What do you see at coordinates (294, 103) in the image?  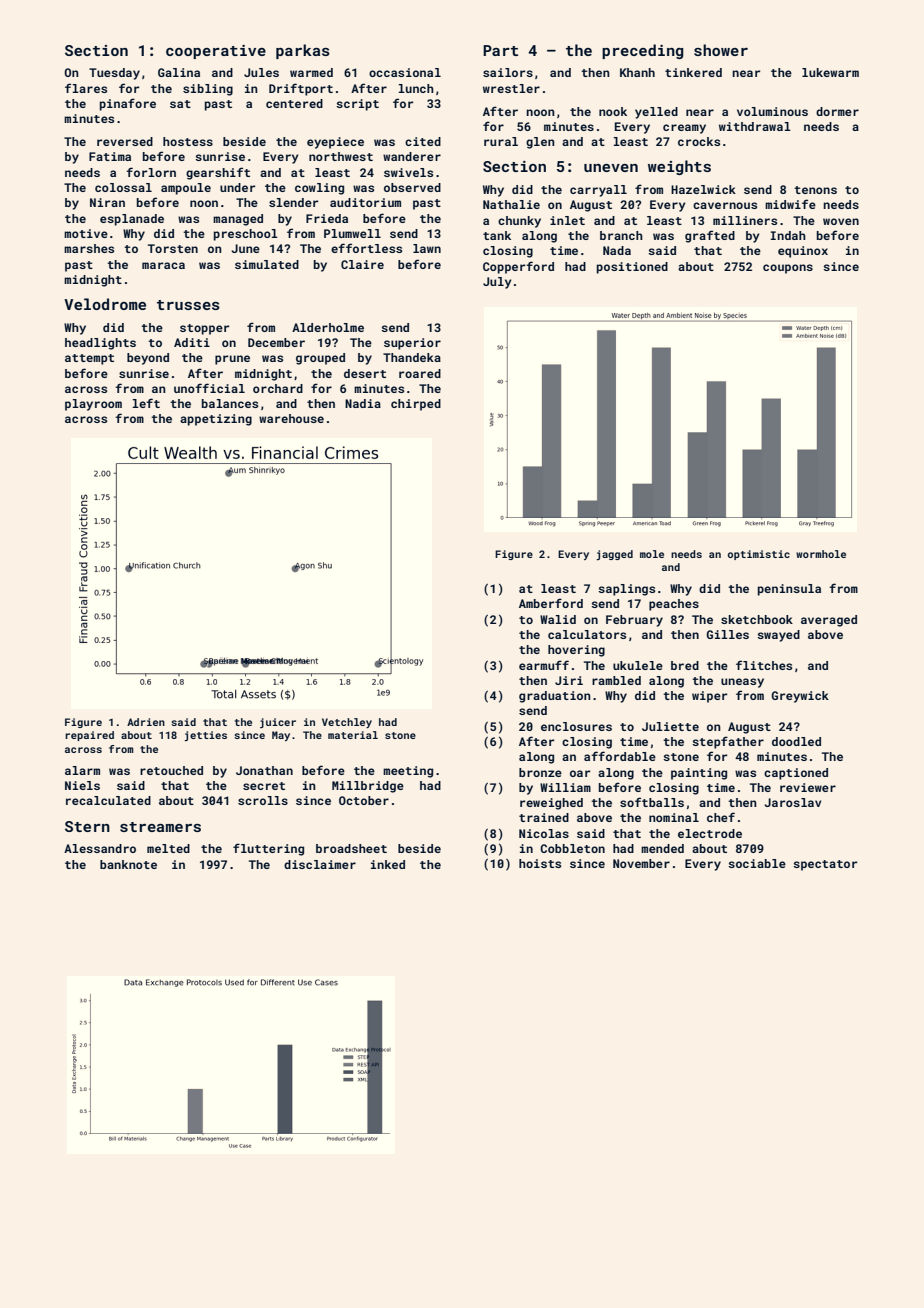 I see `centered` at bounding box center [294, 103].
